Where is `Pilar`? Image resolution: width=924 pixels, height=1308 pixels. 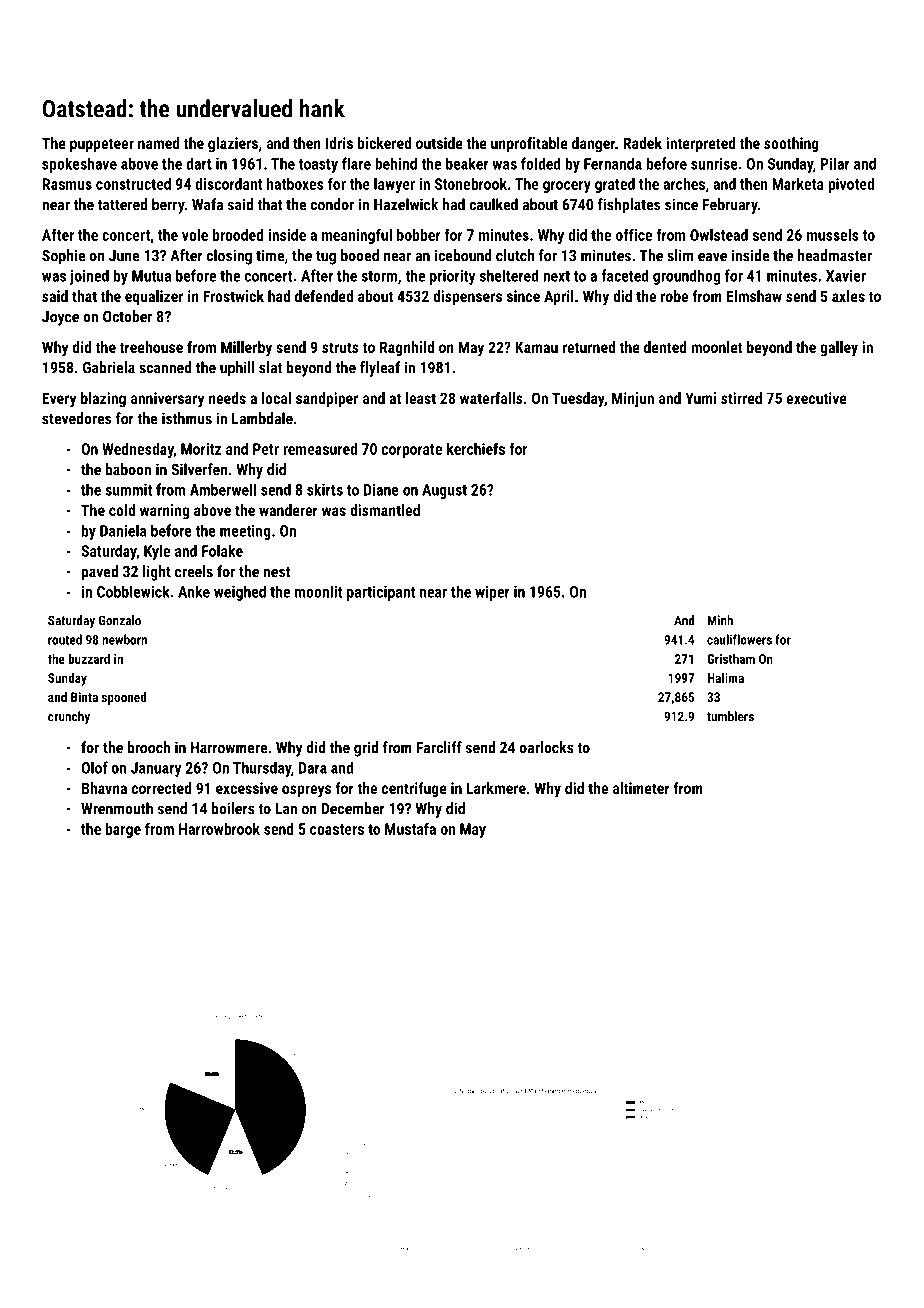 Pilar is located at coordinates (835, 163).
